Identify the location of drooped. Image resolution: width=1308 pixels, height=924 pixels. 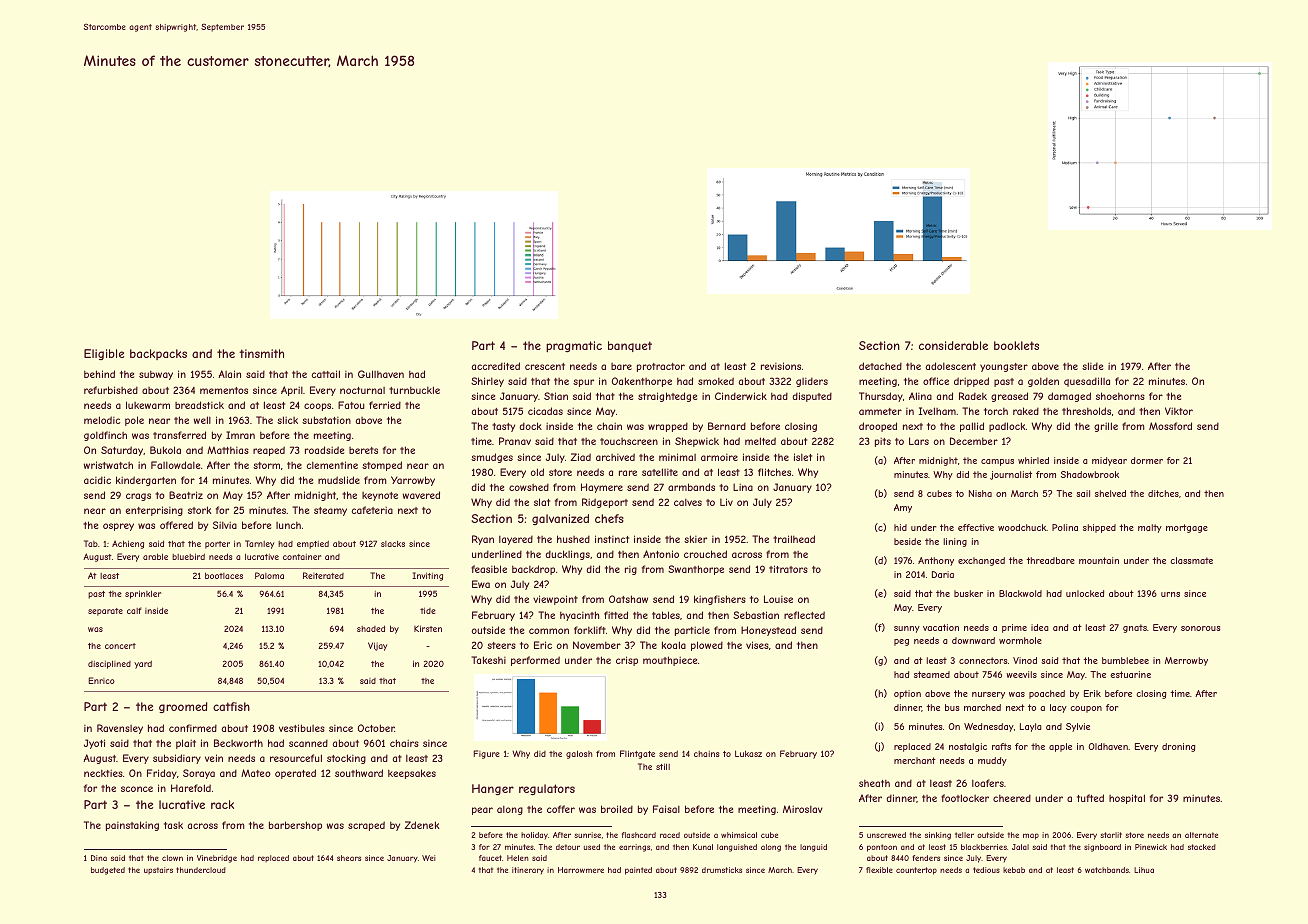
(878, 427).
